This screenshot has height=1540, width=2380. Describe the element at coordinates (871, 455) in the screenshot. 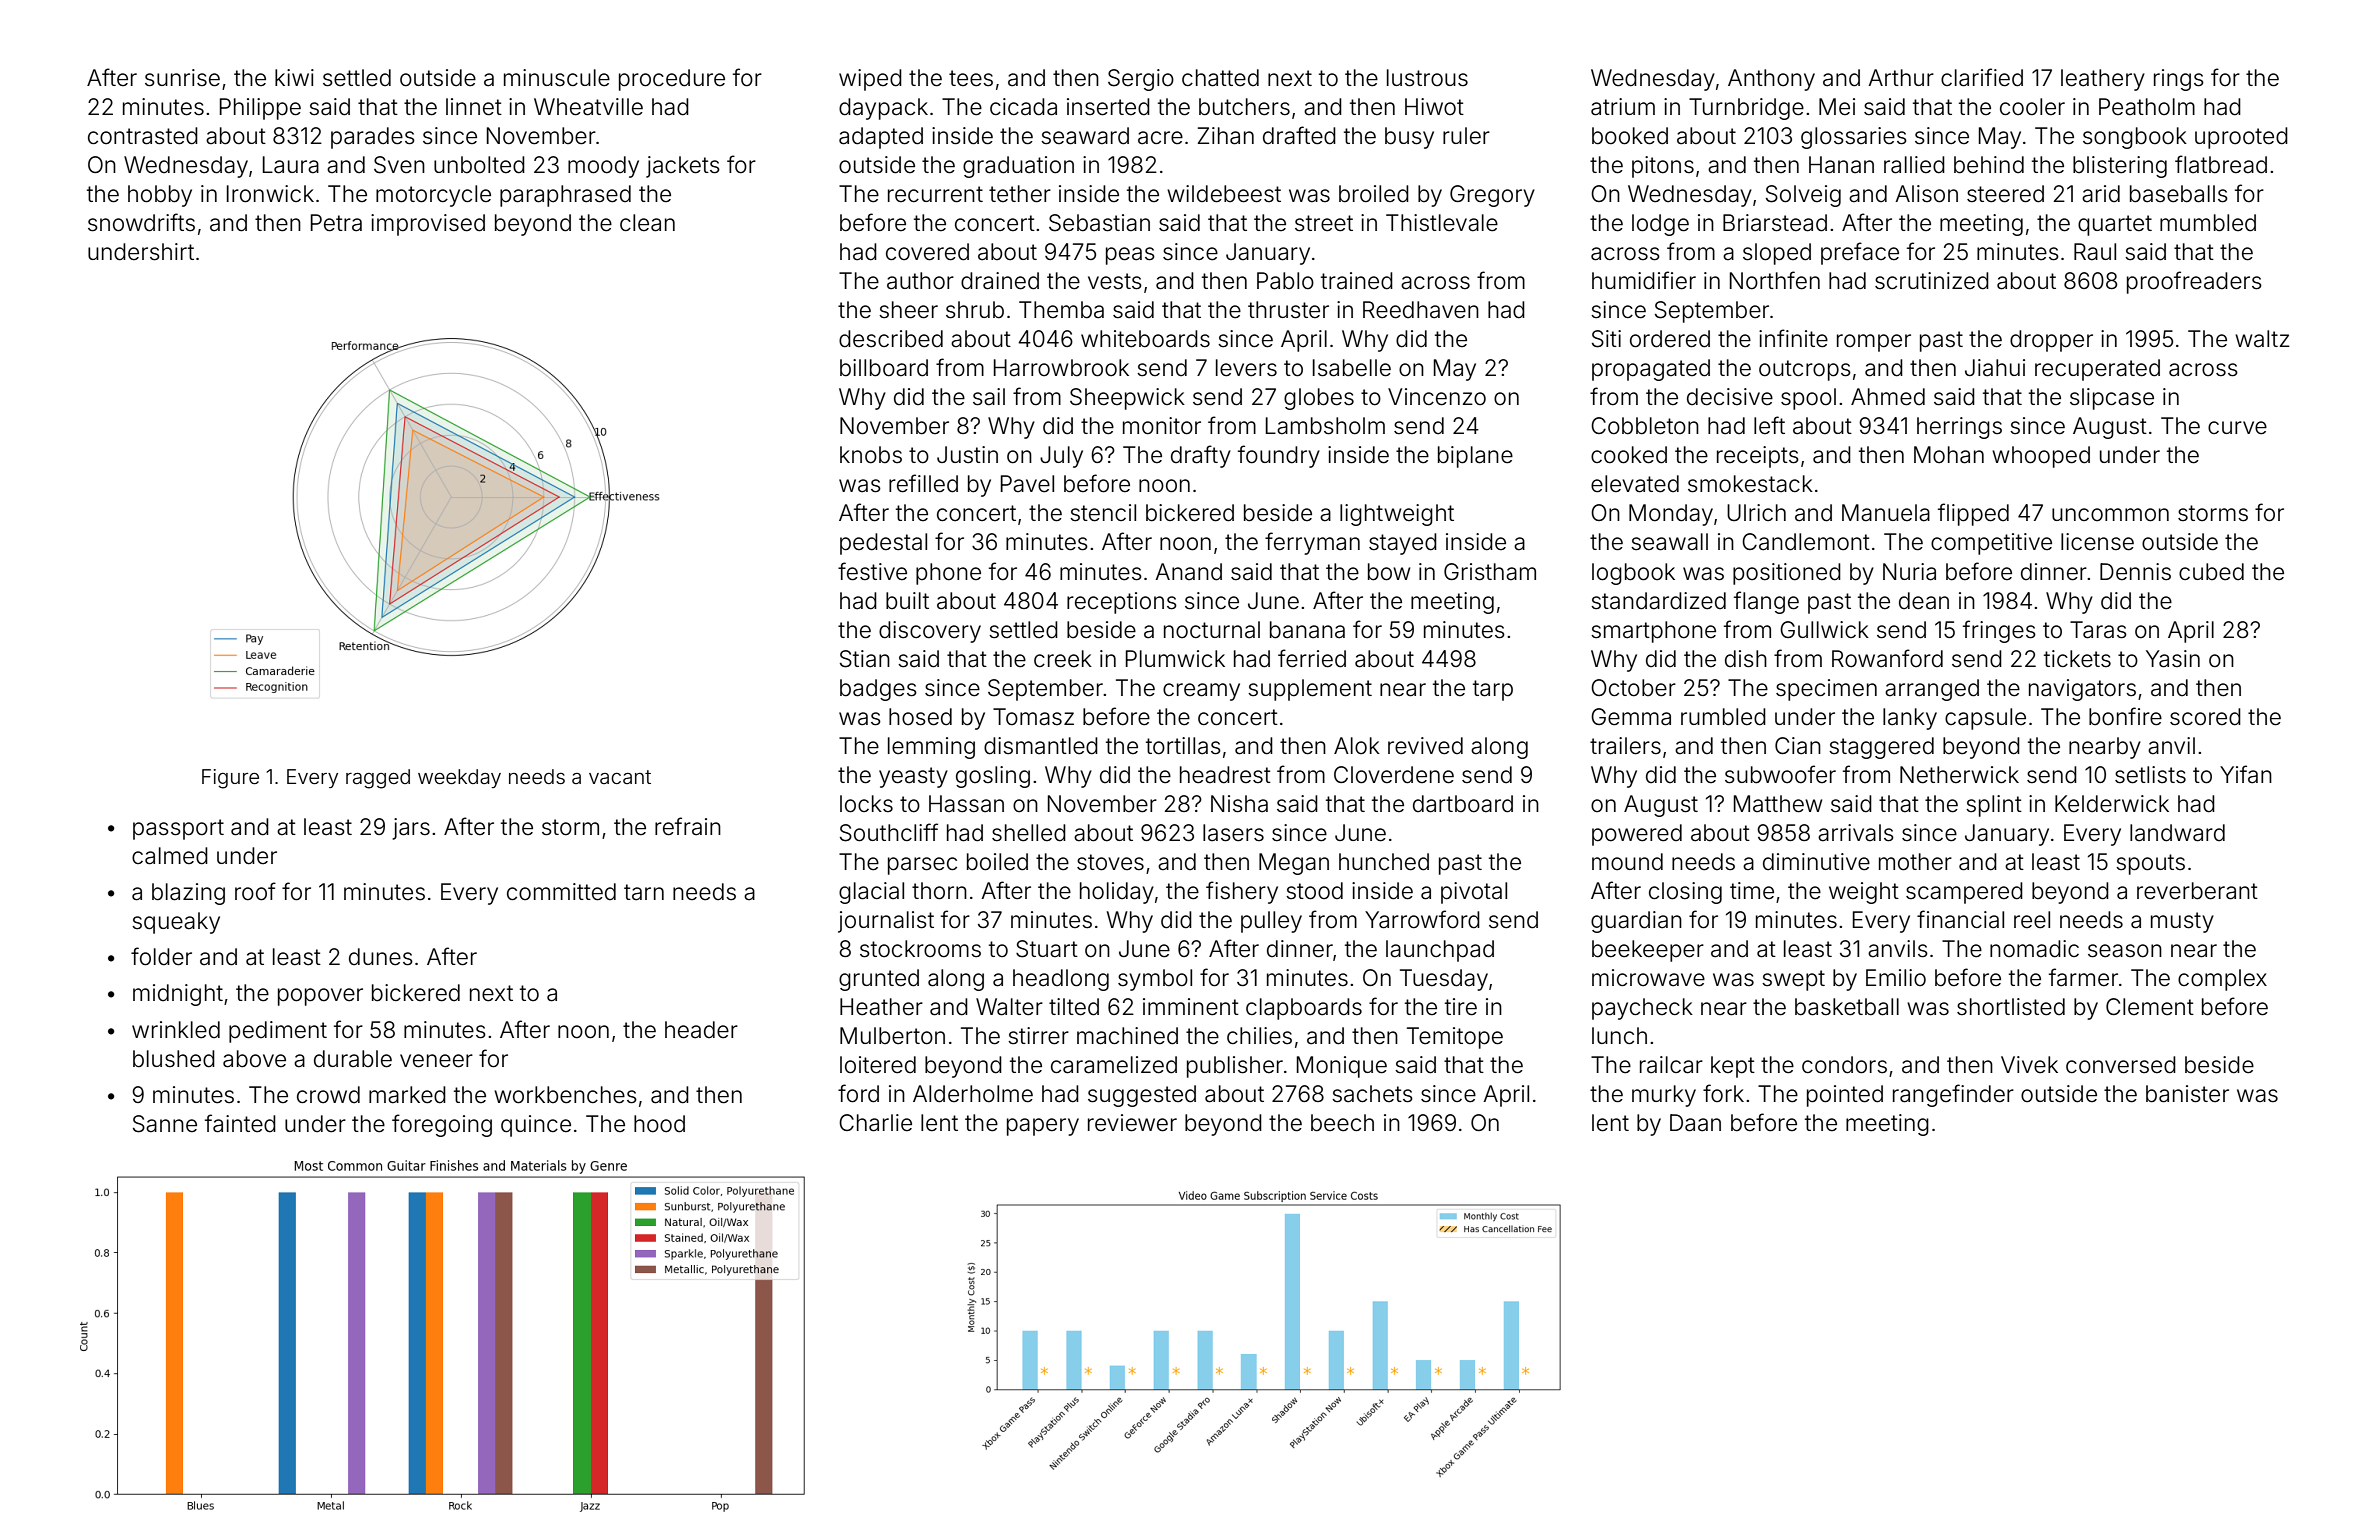

I see `knobs` at that location.
